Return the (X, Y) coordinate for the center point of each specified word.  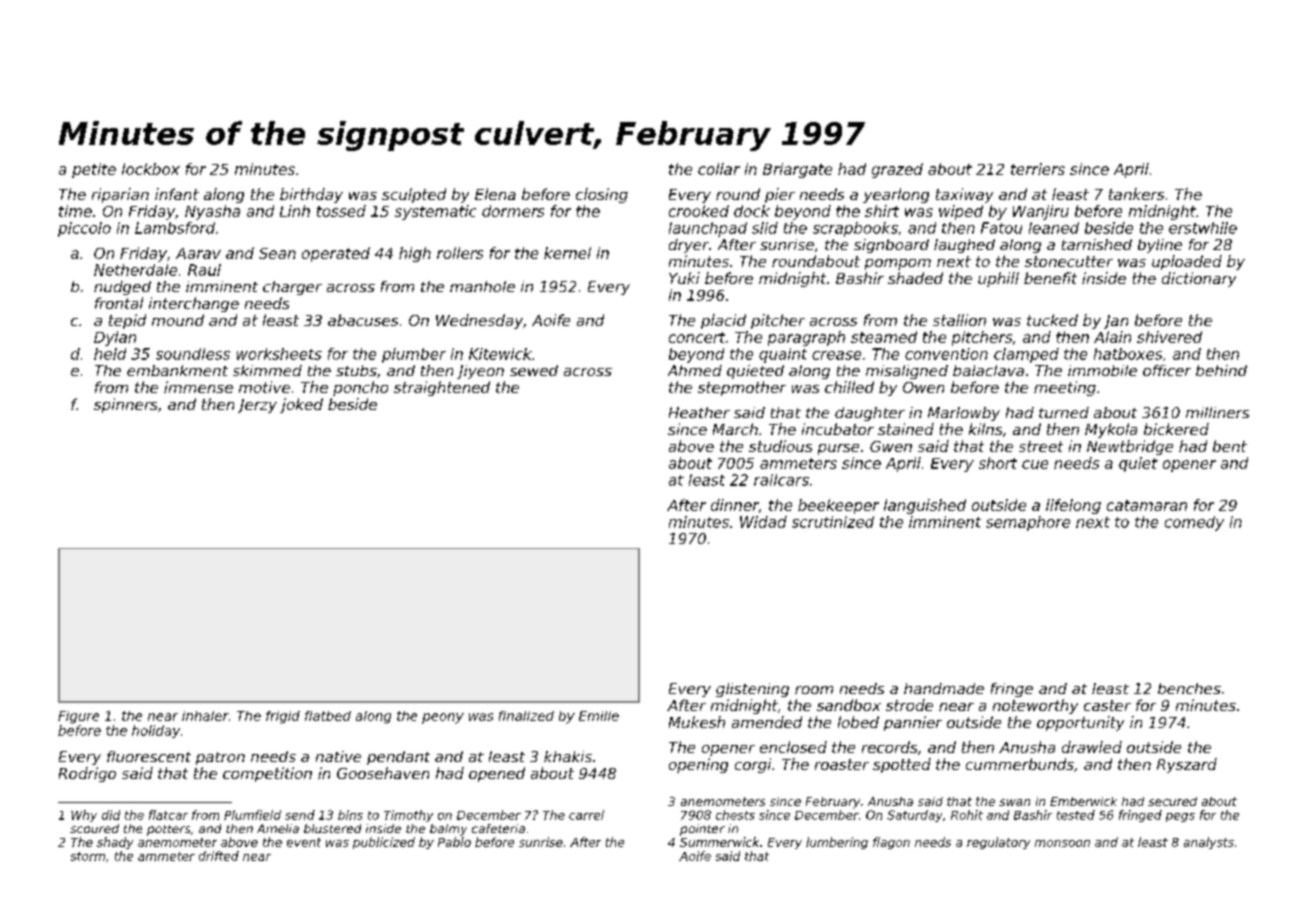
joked (301, 405)
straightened (442, 388)
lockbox (151, 169)
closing (602, 195)
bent (1230, 446)
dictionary (1199, 279)
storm (88, 856)
